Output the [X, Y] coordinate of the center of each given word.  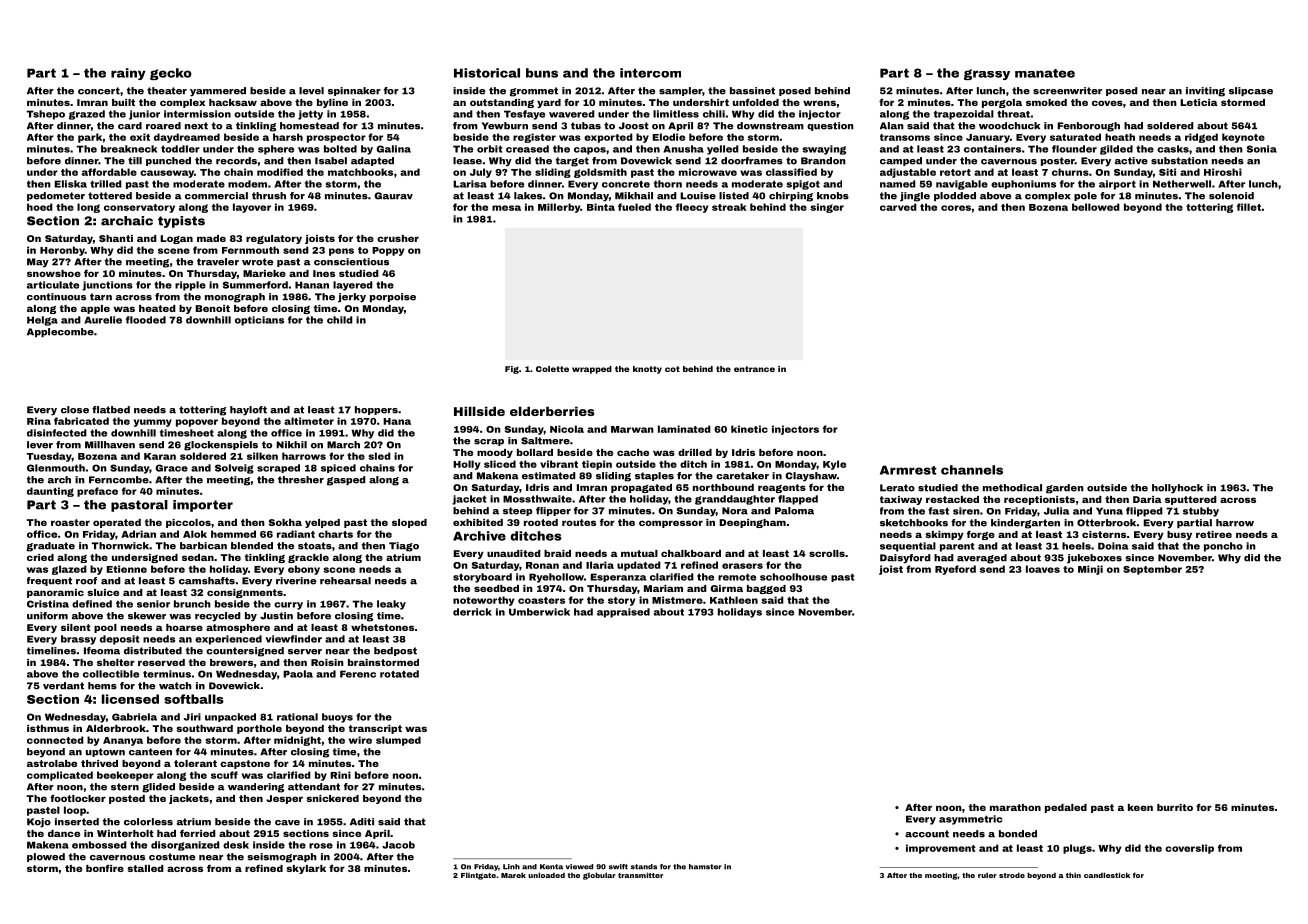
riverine [296, 581]
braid [557, 553]
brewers [231, 662]
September [1152, 570]
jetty [310, 115]
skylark [306, 869]
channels [972, 470]
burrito [1175, 807]
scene [174, 251]
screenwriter [1067, 91]
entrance [754, 369]
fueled [634, 207]
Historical [487, 73]
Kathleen [734, 600]
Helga [42, 321]
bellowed [1096, 207]
